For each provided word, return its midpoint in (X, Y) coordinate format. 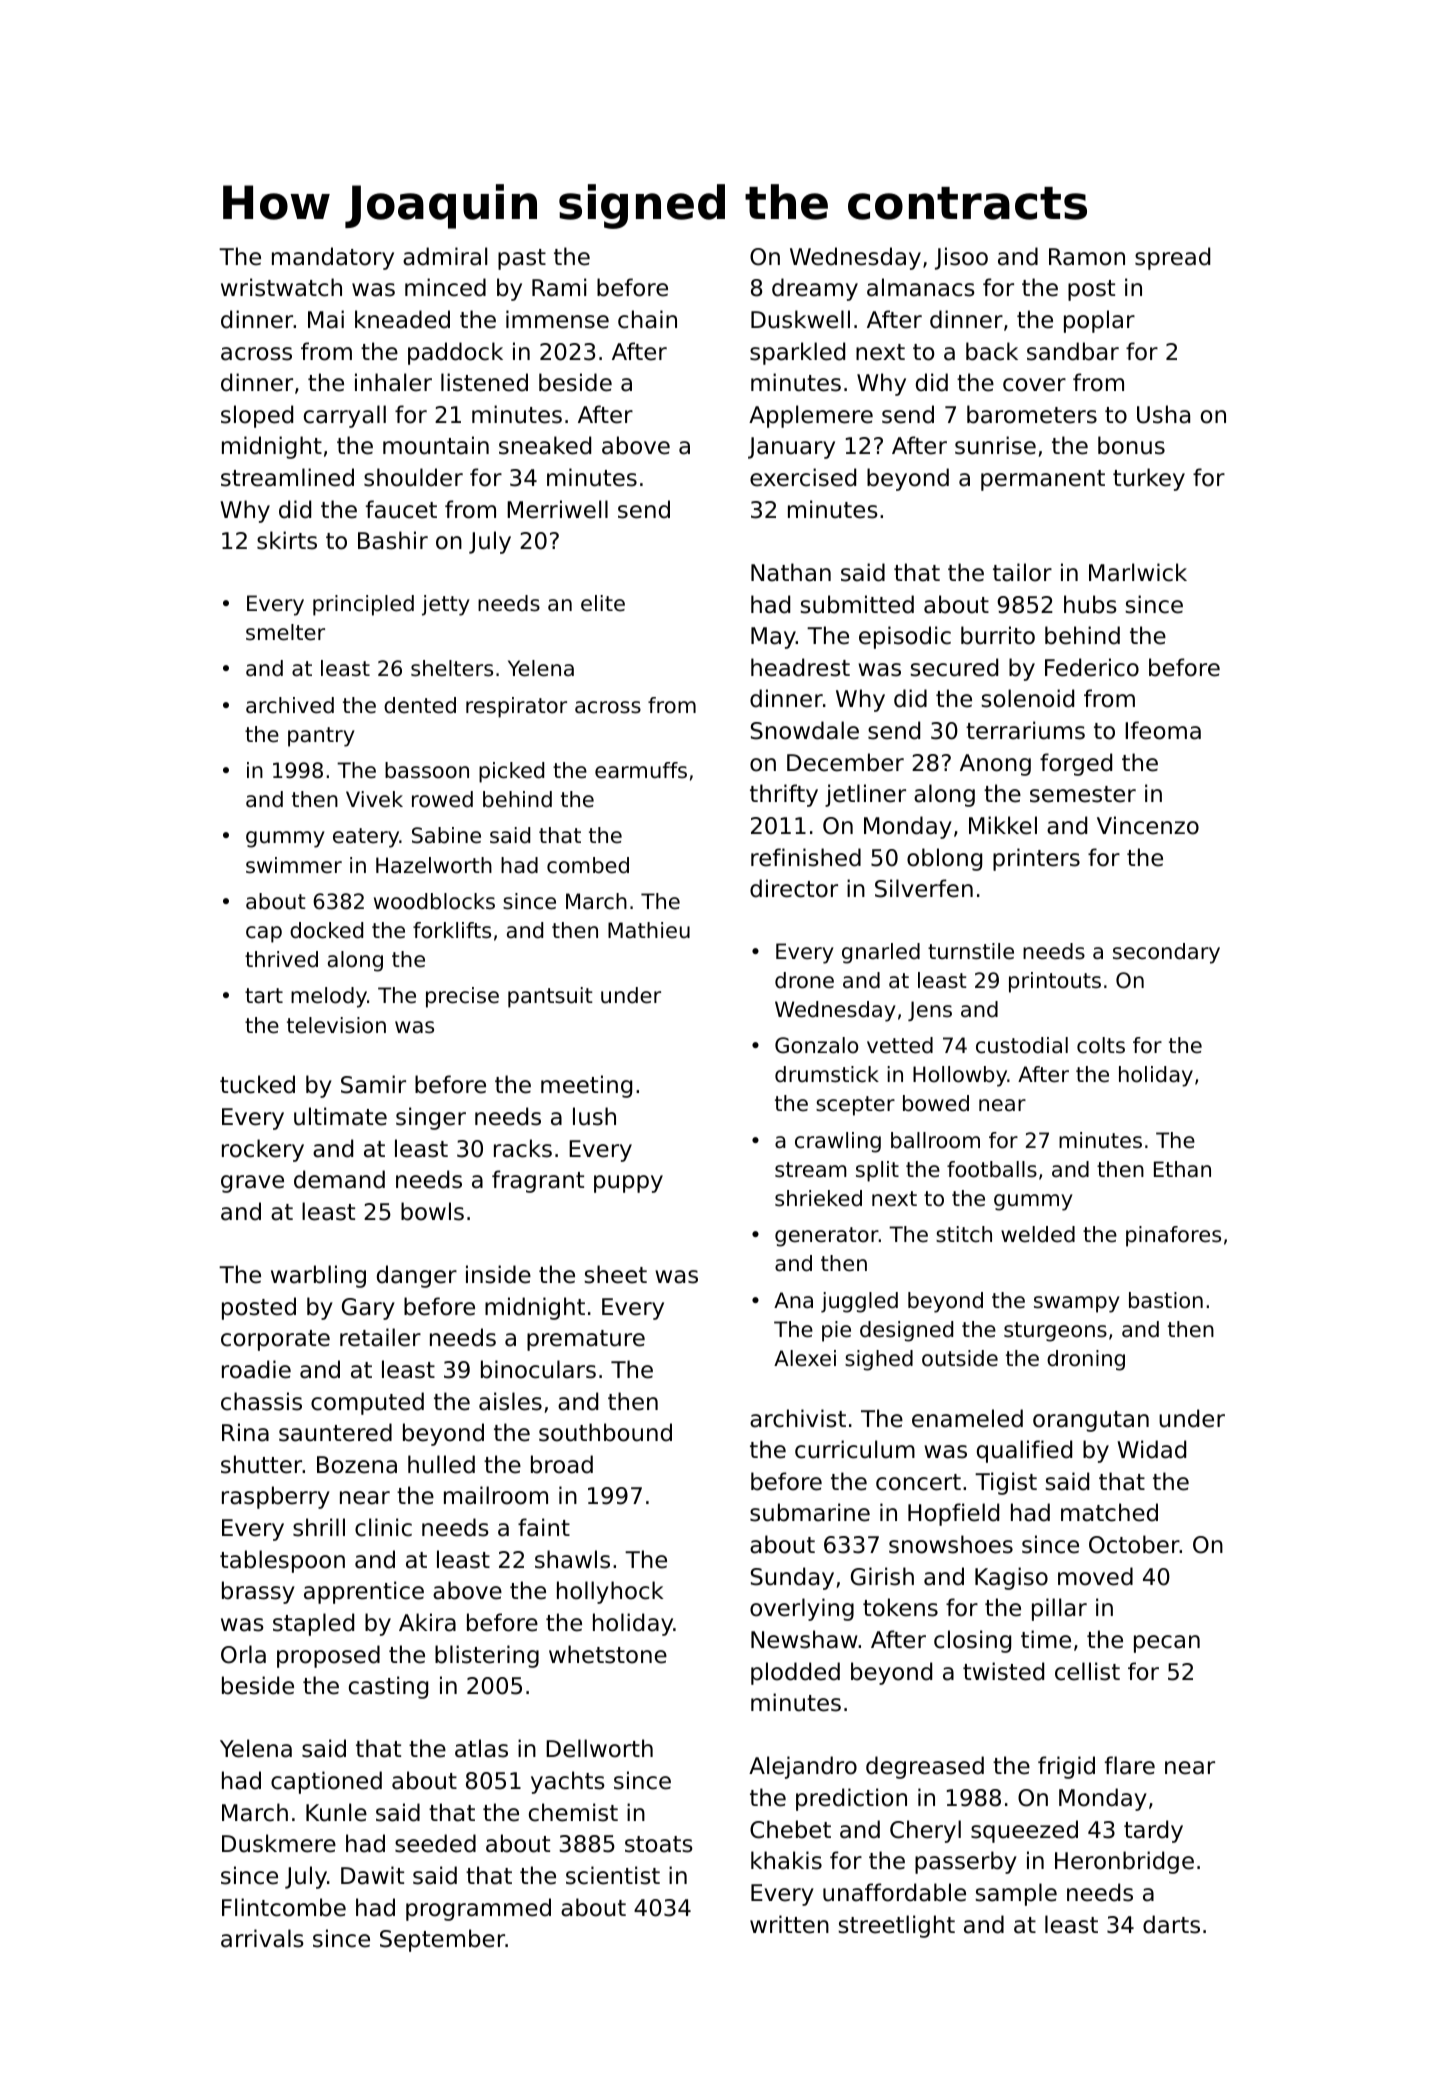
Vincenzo (1148, 825)
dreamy (815, 289)
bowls (432, 1211)
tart (264, 996)
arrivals (262, 1938)
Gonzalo (816, 1045)
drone (804, 980)
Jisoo (961, 258)
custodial (1022, 1045)
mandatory (333, 258)
